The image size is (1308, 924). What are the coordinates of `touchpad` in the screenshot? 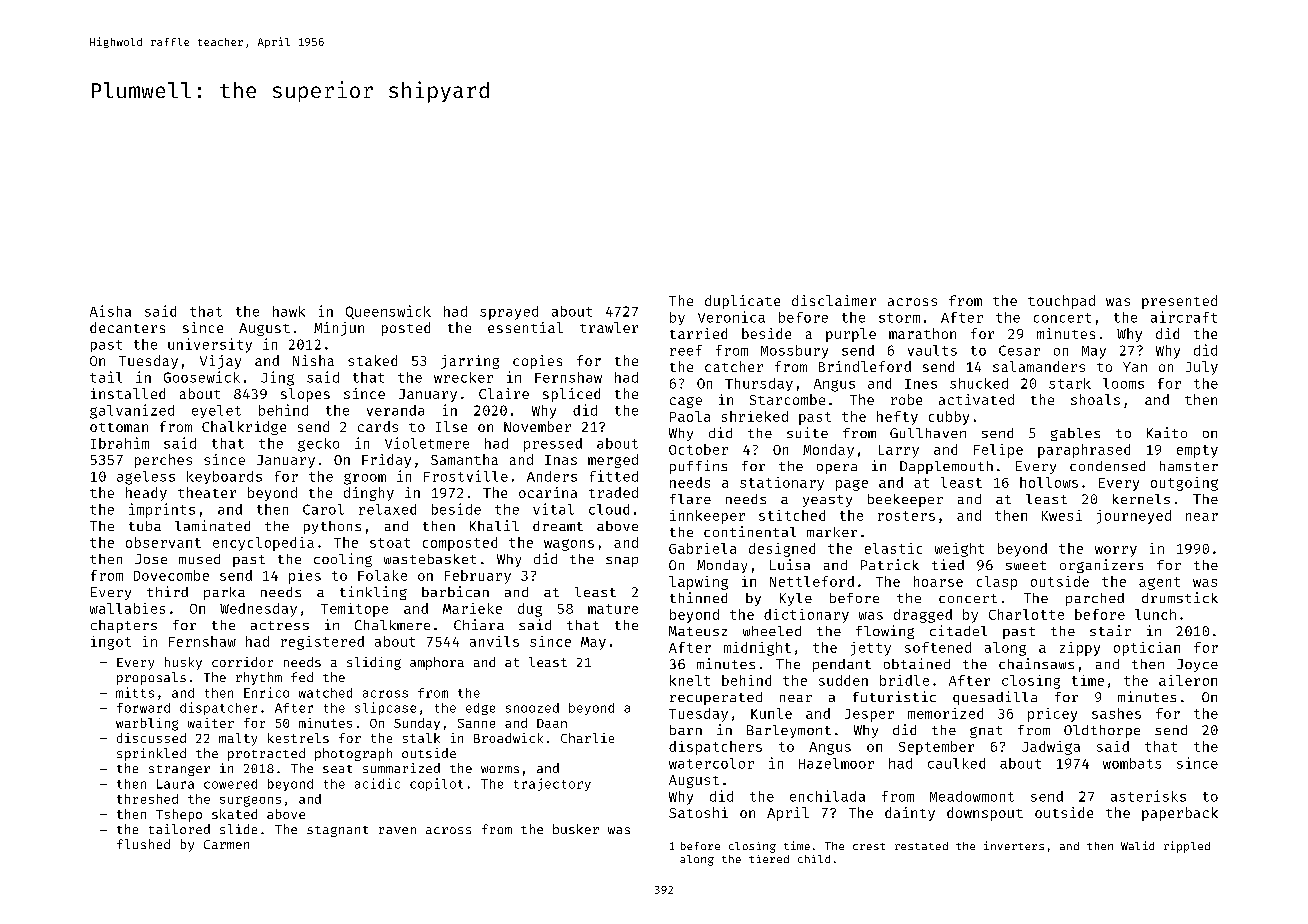 It's located at (1061, 302).
